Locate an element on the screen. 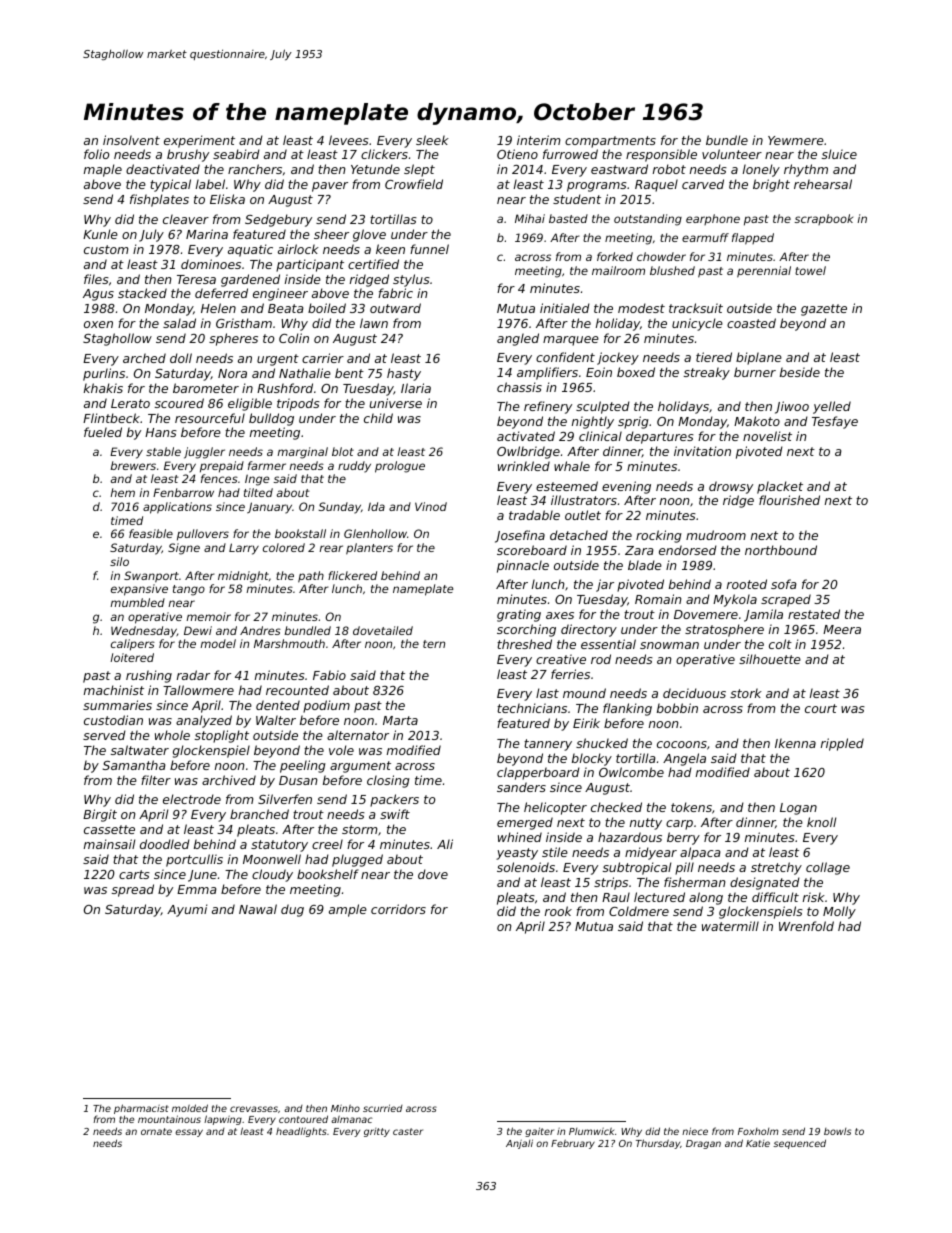 Image resolution: width=952 pixels, height=1233 pixels. interim is located at coordinates (538, 140).
